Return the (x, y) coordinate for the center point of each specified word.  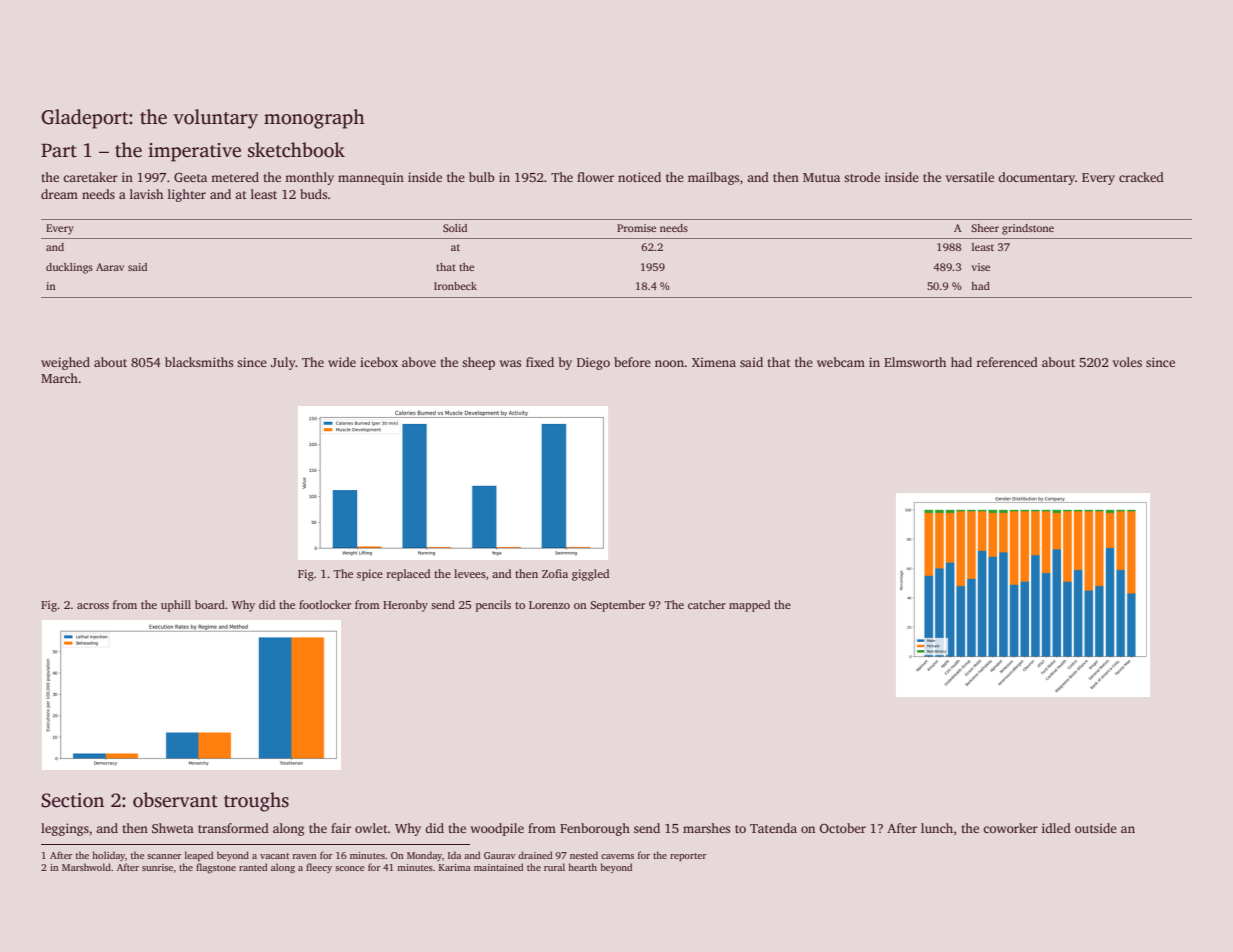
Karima (455, 867)
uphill (176, 606)
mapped (749, 606)
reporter (688, 857)
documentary (1036, 178)
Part (59, 150)
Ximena (714, 362)
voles (1127, 362)
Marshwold (86, 867)
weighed (65, 363)
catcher (707, 604)
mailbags (713, 178)
